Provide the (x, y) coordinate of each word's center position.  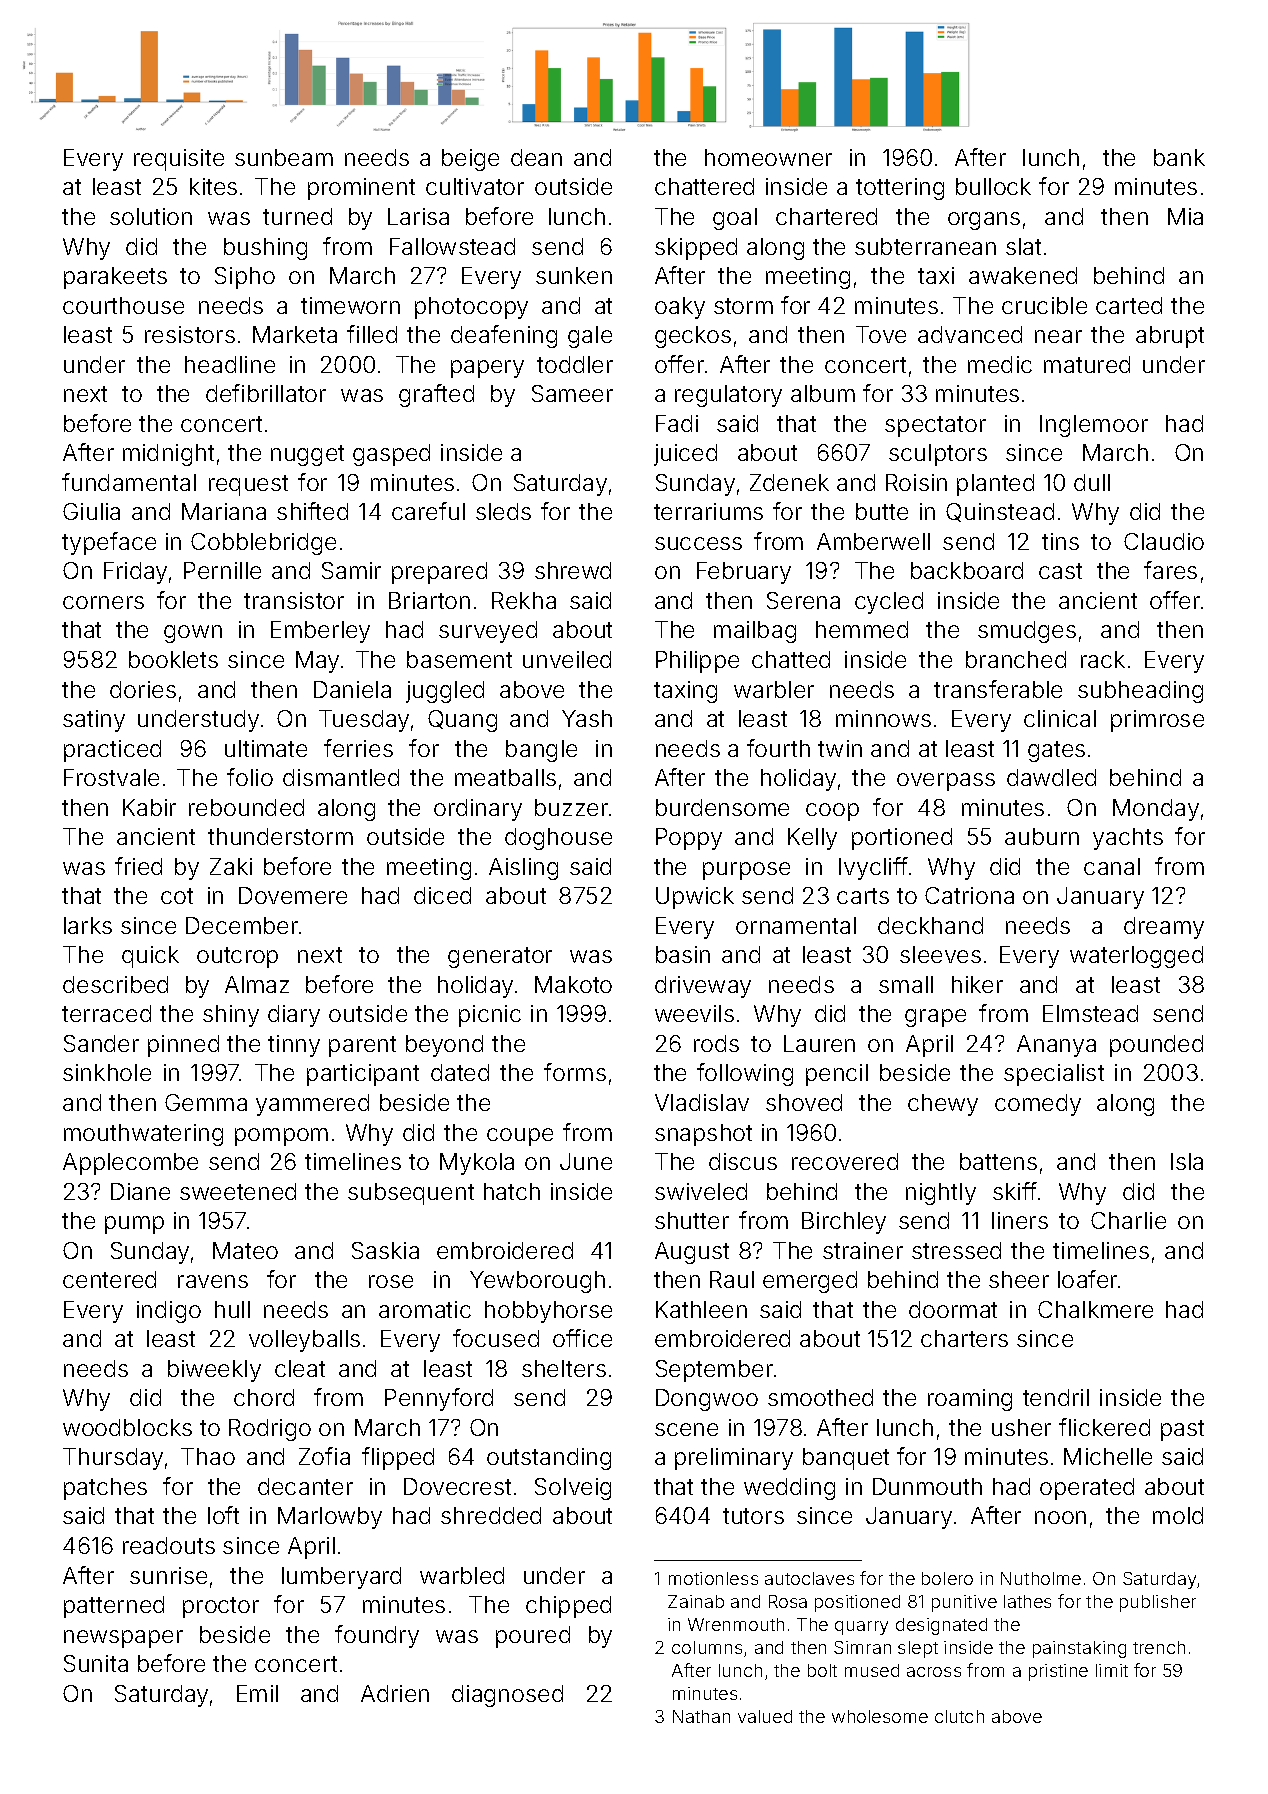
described (115, 984)
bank (1179, 157)
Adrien (395, 1693)
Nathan (701, 1716)
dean (536, 157)
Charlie (1128, 1220)
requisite (179, 160)
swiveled (701, 1191)
